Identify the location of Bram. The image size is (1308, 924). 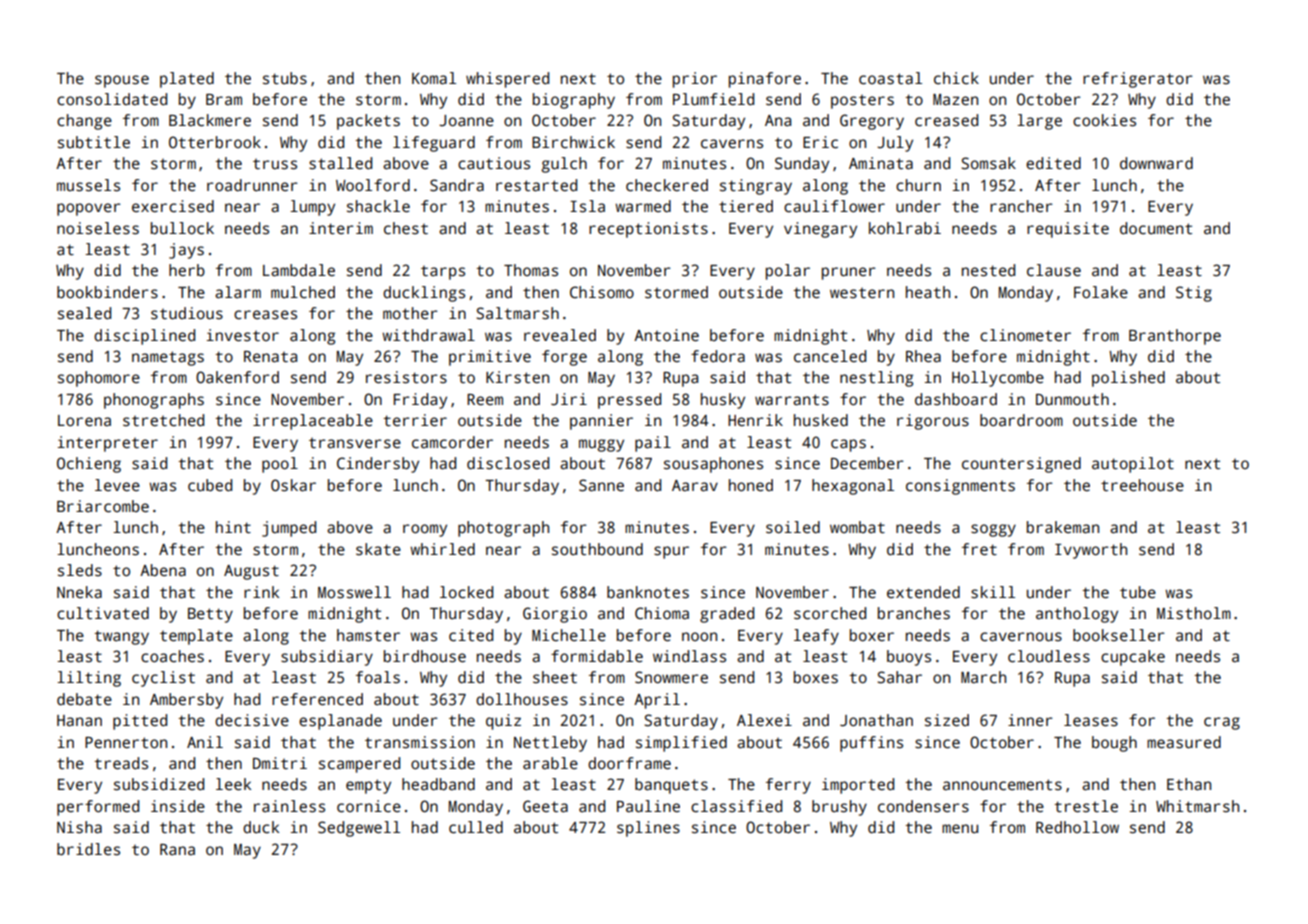
(224, 100).
